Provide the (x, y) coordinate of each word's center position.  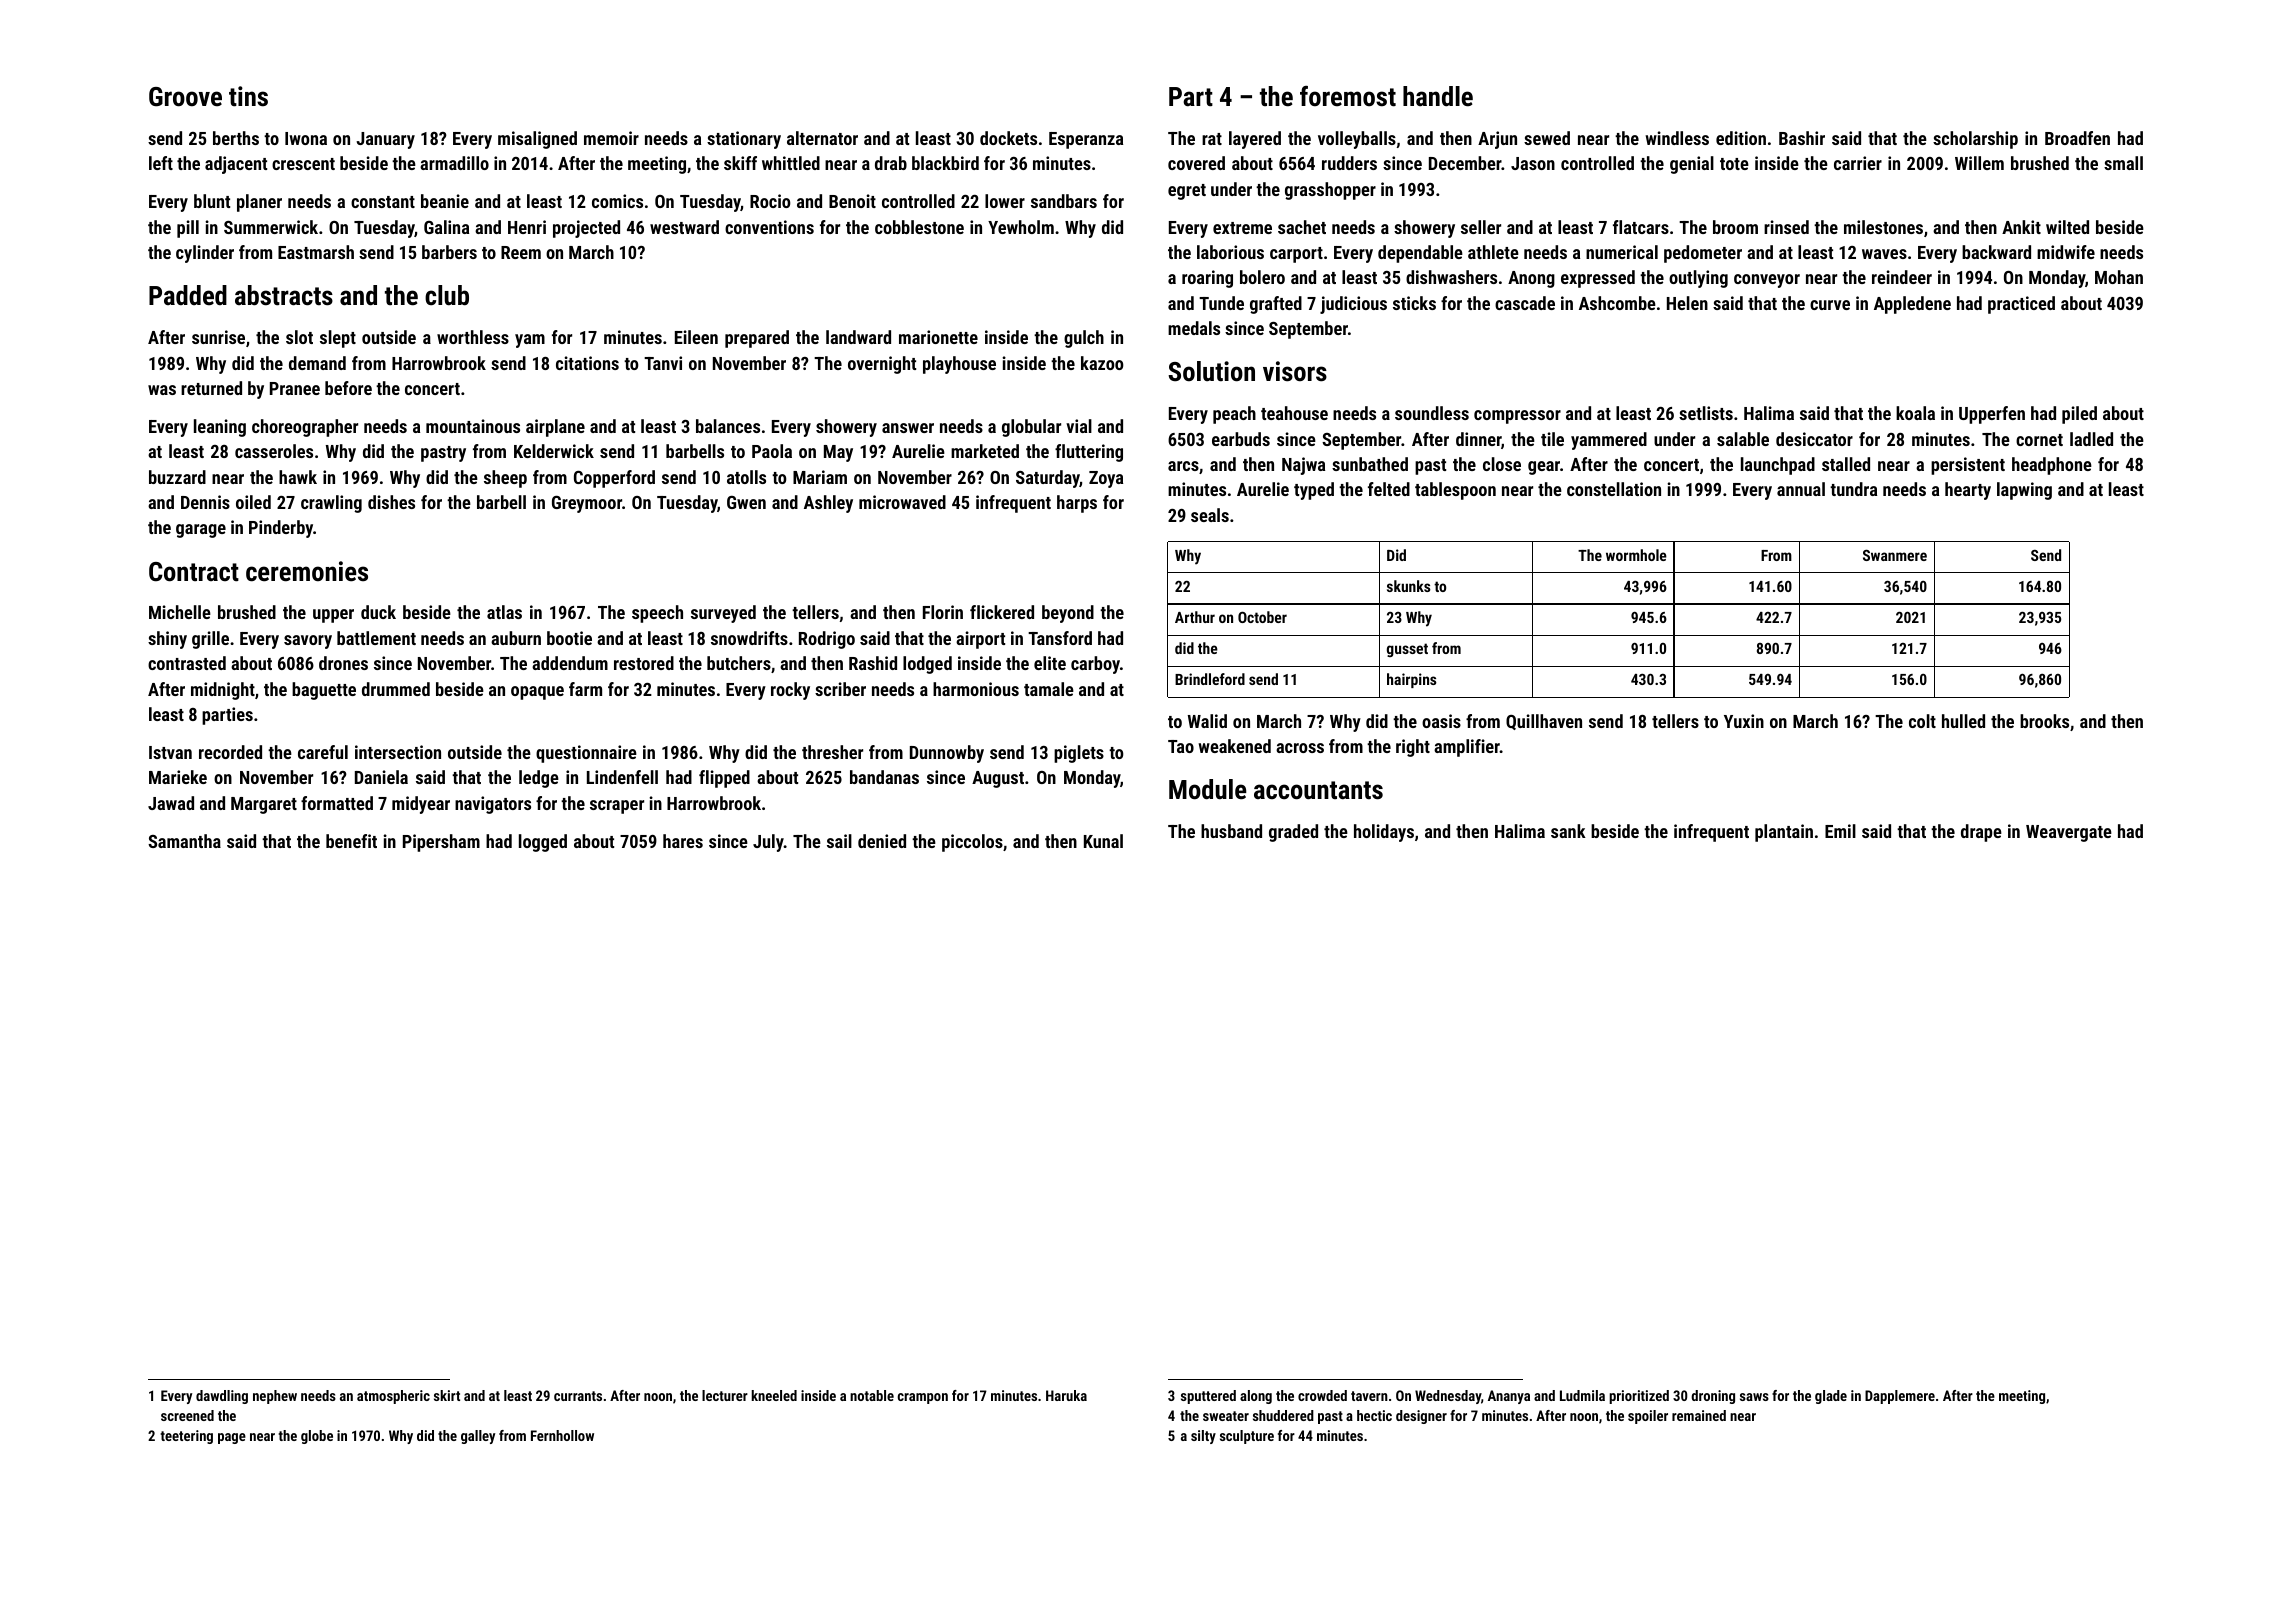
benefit (351, 841)
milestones (1883, 227)
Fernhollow (562, 1435)
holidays (1384, 833)
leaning (220, 428)
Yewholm (1021, 227)
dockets (1008, 138)
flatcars (1641, 227)
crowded (1322, 1395)
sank (1568, 831)
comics (617, 201)
